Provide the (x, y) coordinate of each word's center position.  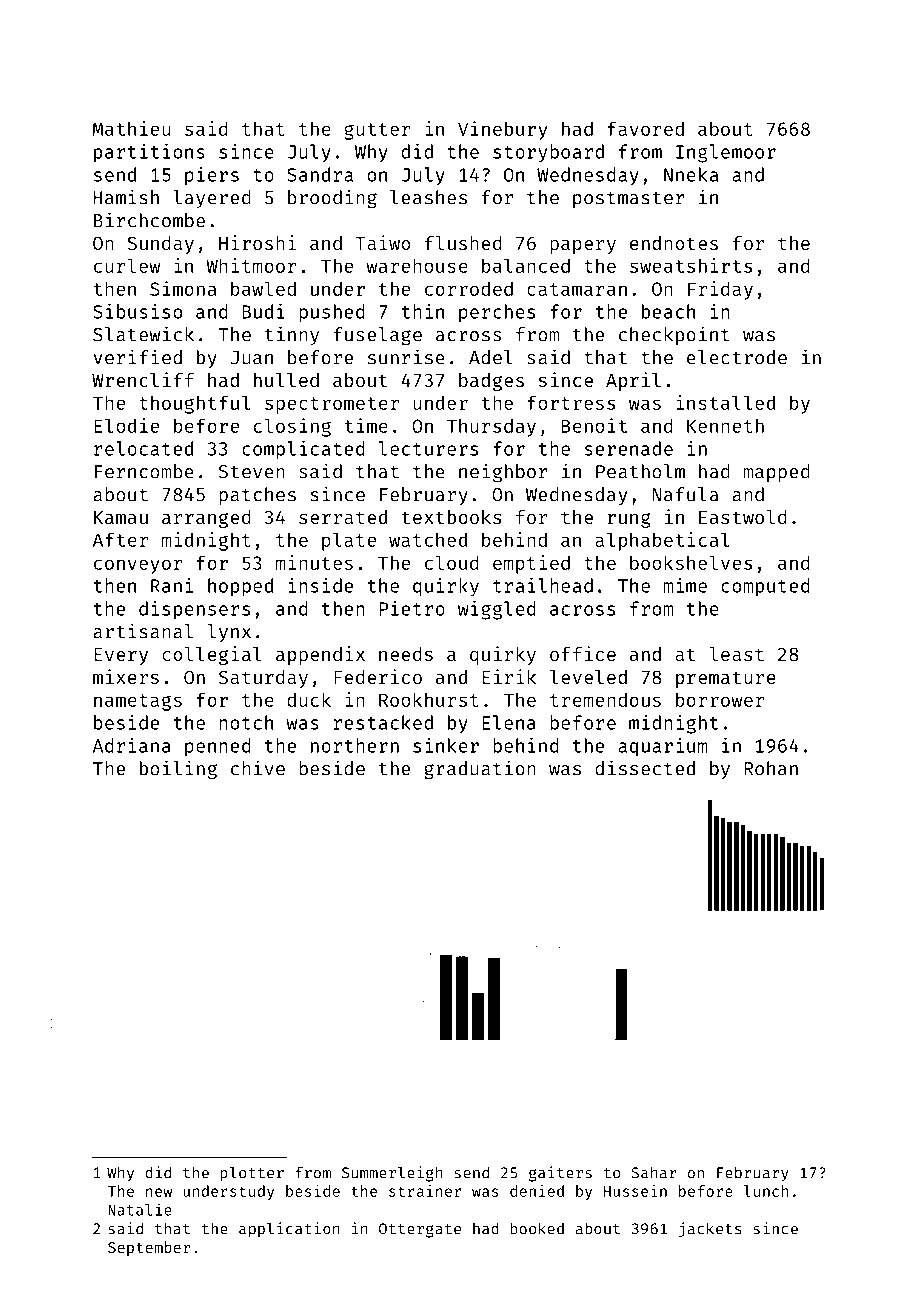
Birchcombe (149, 220)
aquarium (663, 747)
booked (537, 1228)
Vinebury (502, 130)
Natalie (140, 1209)
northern (355, 745)
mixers (126, 676)
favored (645, 128)
